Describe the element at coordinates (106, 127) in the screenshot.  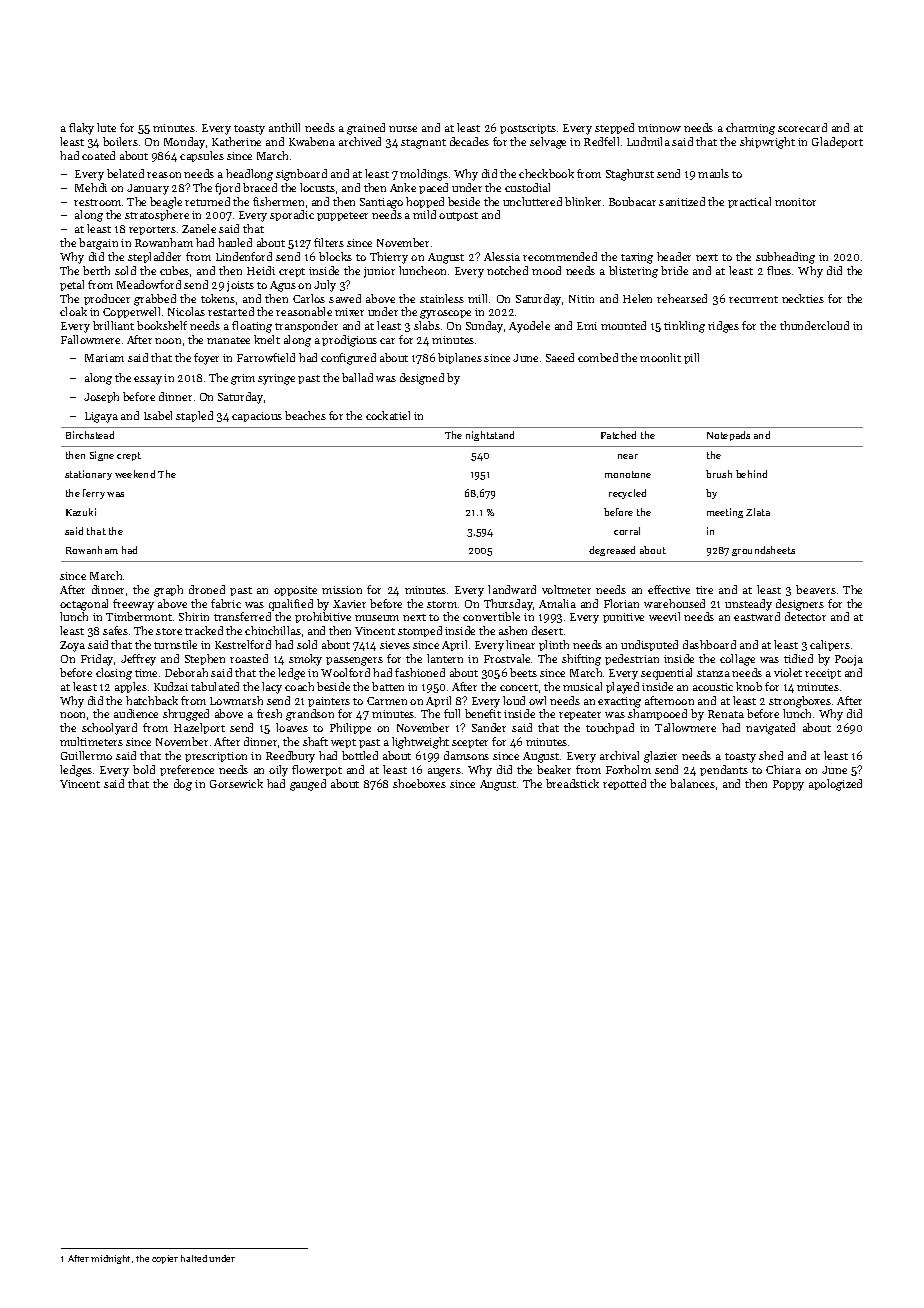
I see `lute` at that location.
